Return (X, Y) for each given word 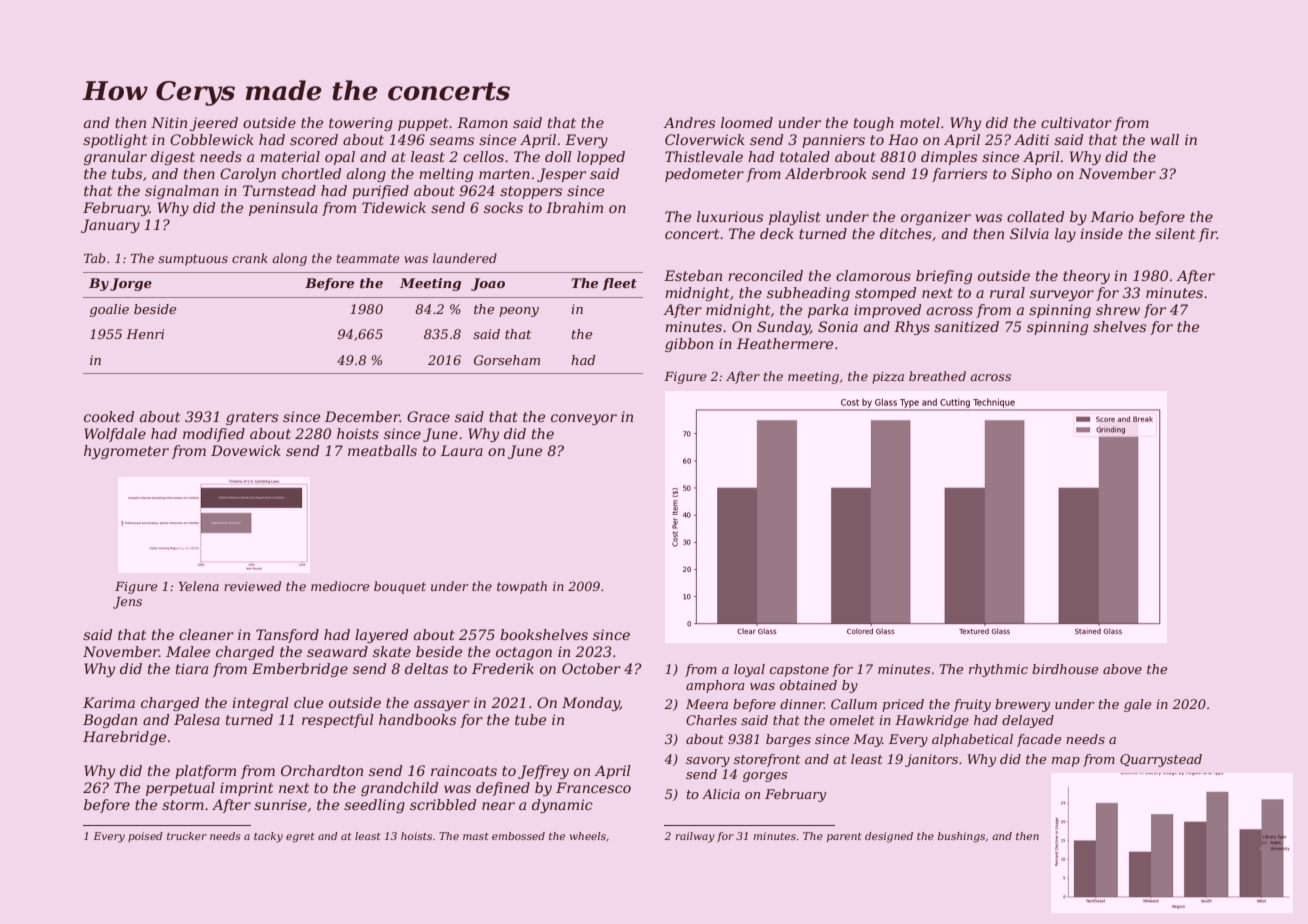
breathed (937, 376)
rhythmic (998, 670)
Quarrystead (1161, 760)
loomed (747, 122)
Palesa (197, 719)
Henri (145, 334)
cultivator (1076, 122)
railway (695, 837)
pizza (888, 378)
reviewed (252, 586)
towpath (522, 587)
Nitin (169, 122)
